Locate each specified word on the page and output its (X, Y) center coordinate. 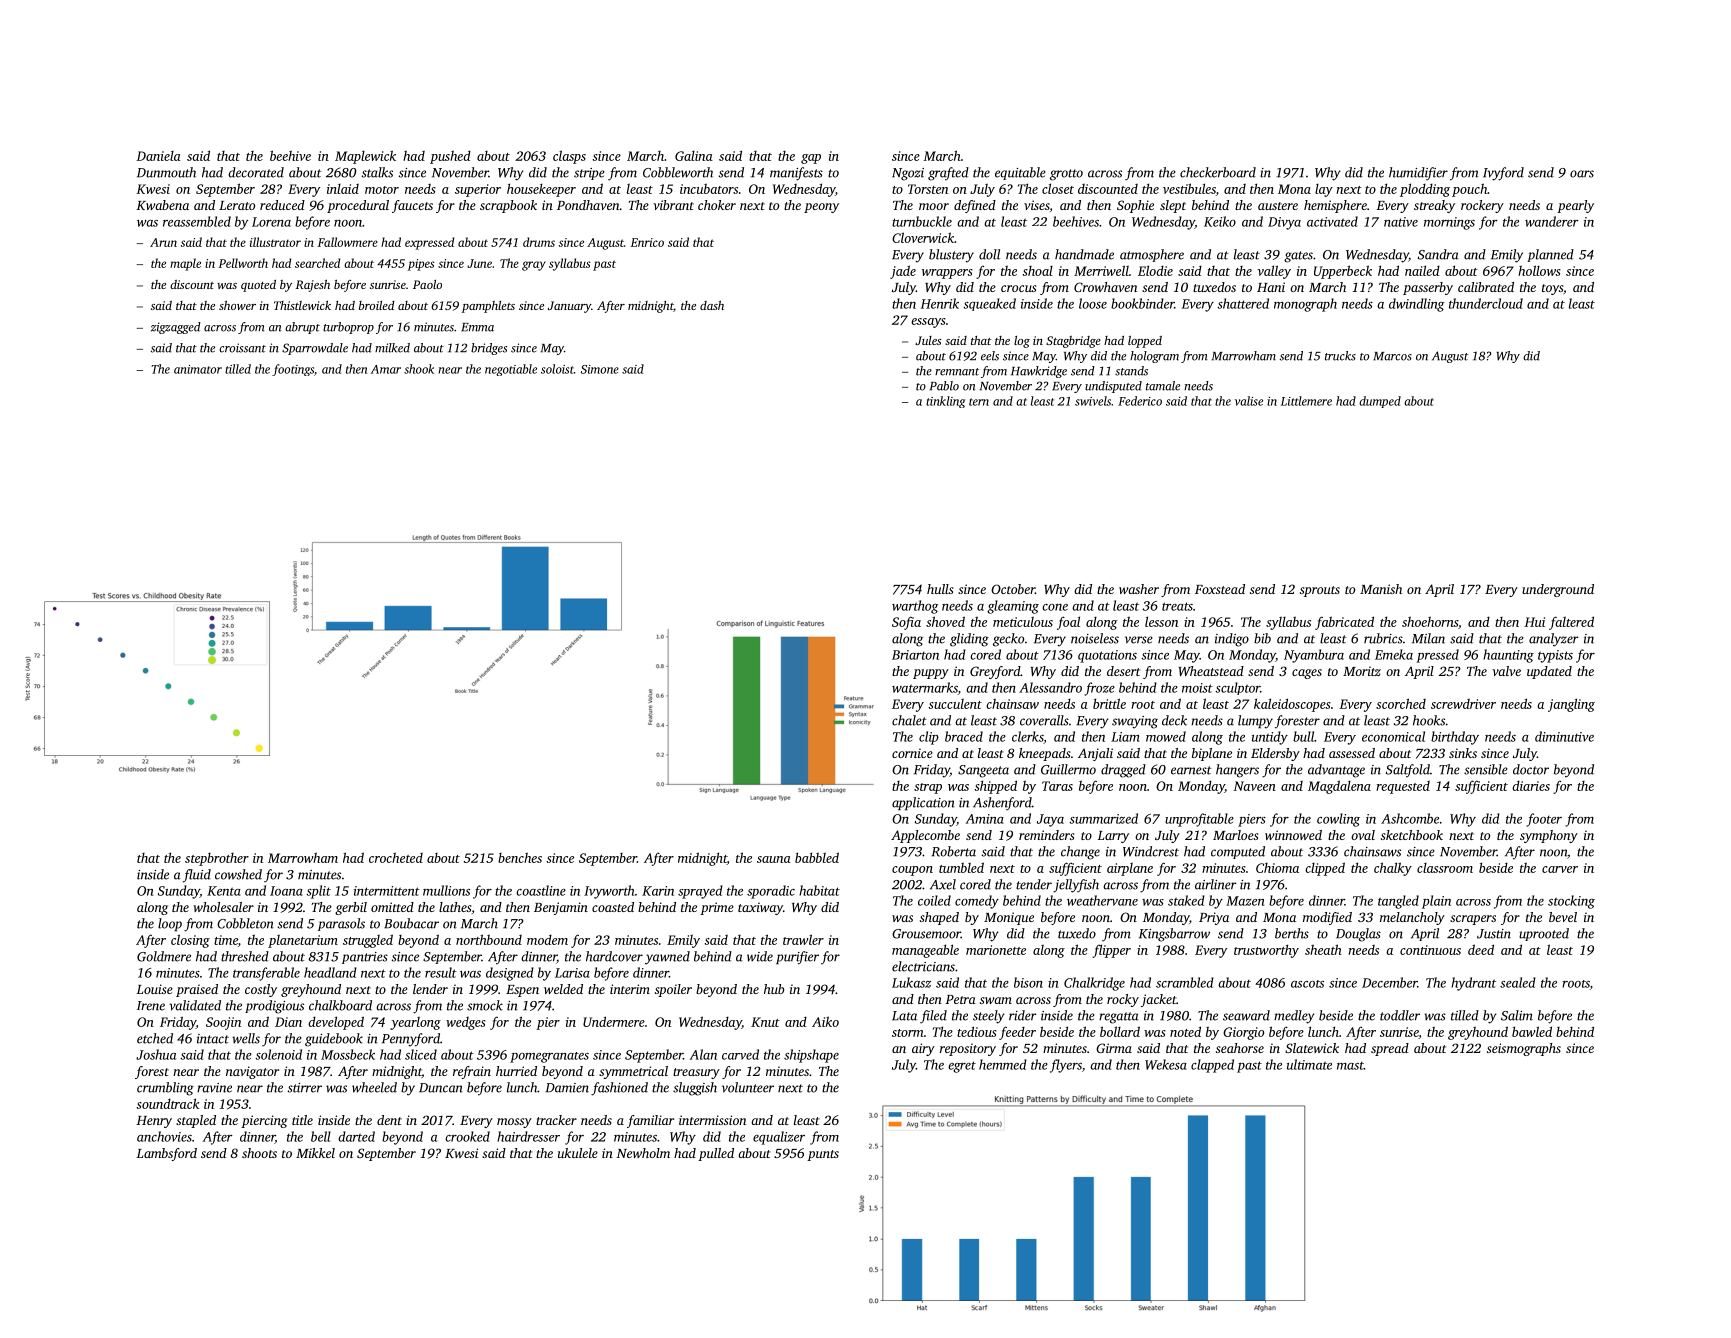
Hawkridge (1039, 372)
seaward (1246, 1015)
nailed (1422, 270)
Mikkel (315, 1153)
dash (712, 305)
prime (717, 908)
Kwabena (162, 205)
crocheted (396, 857)
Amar (386, 369)
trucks (1340, 356)
